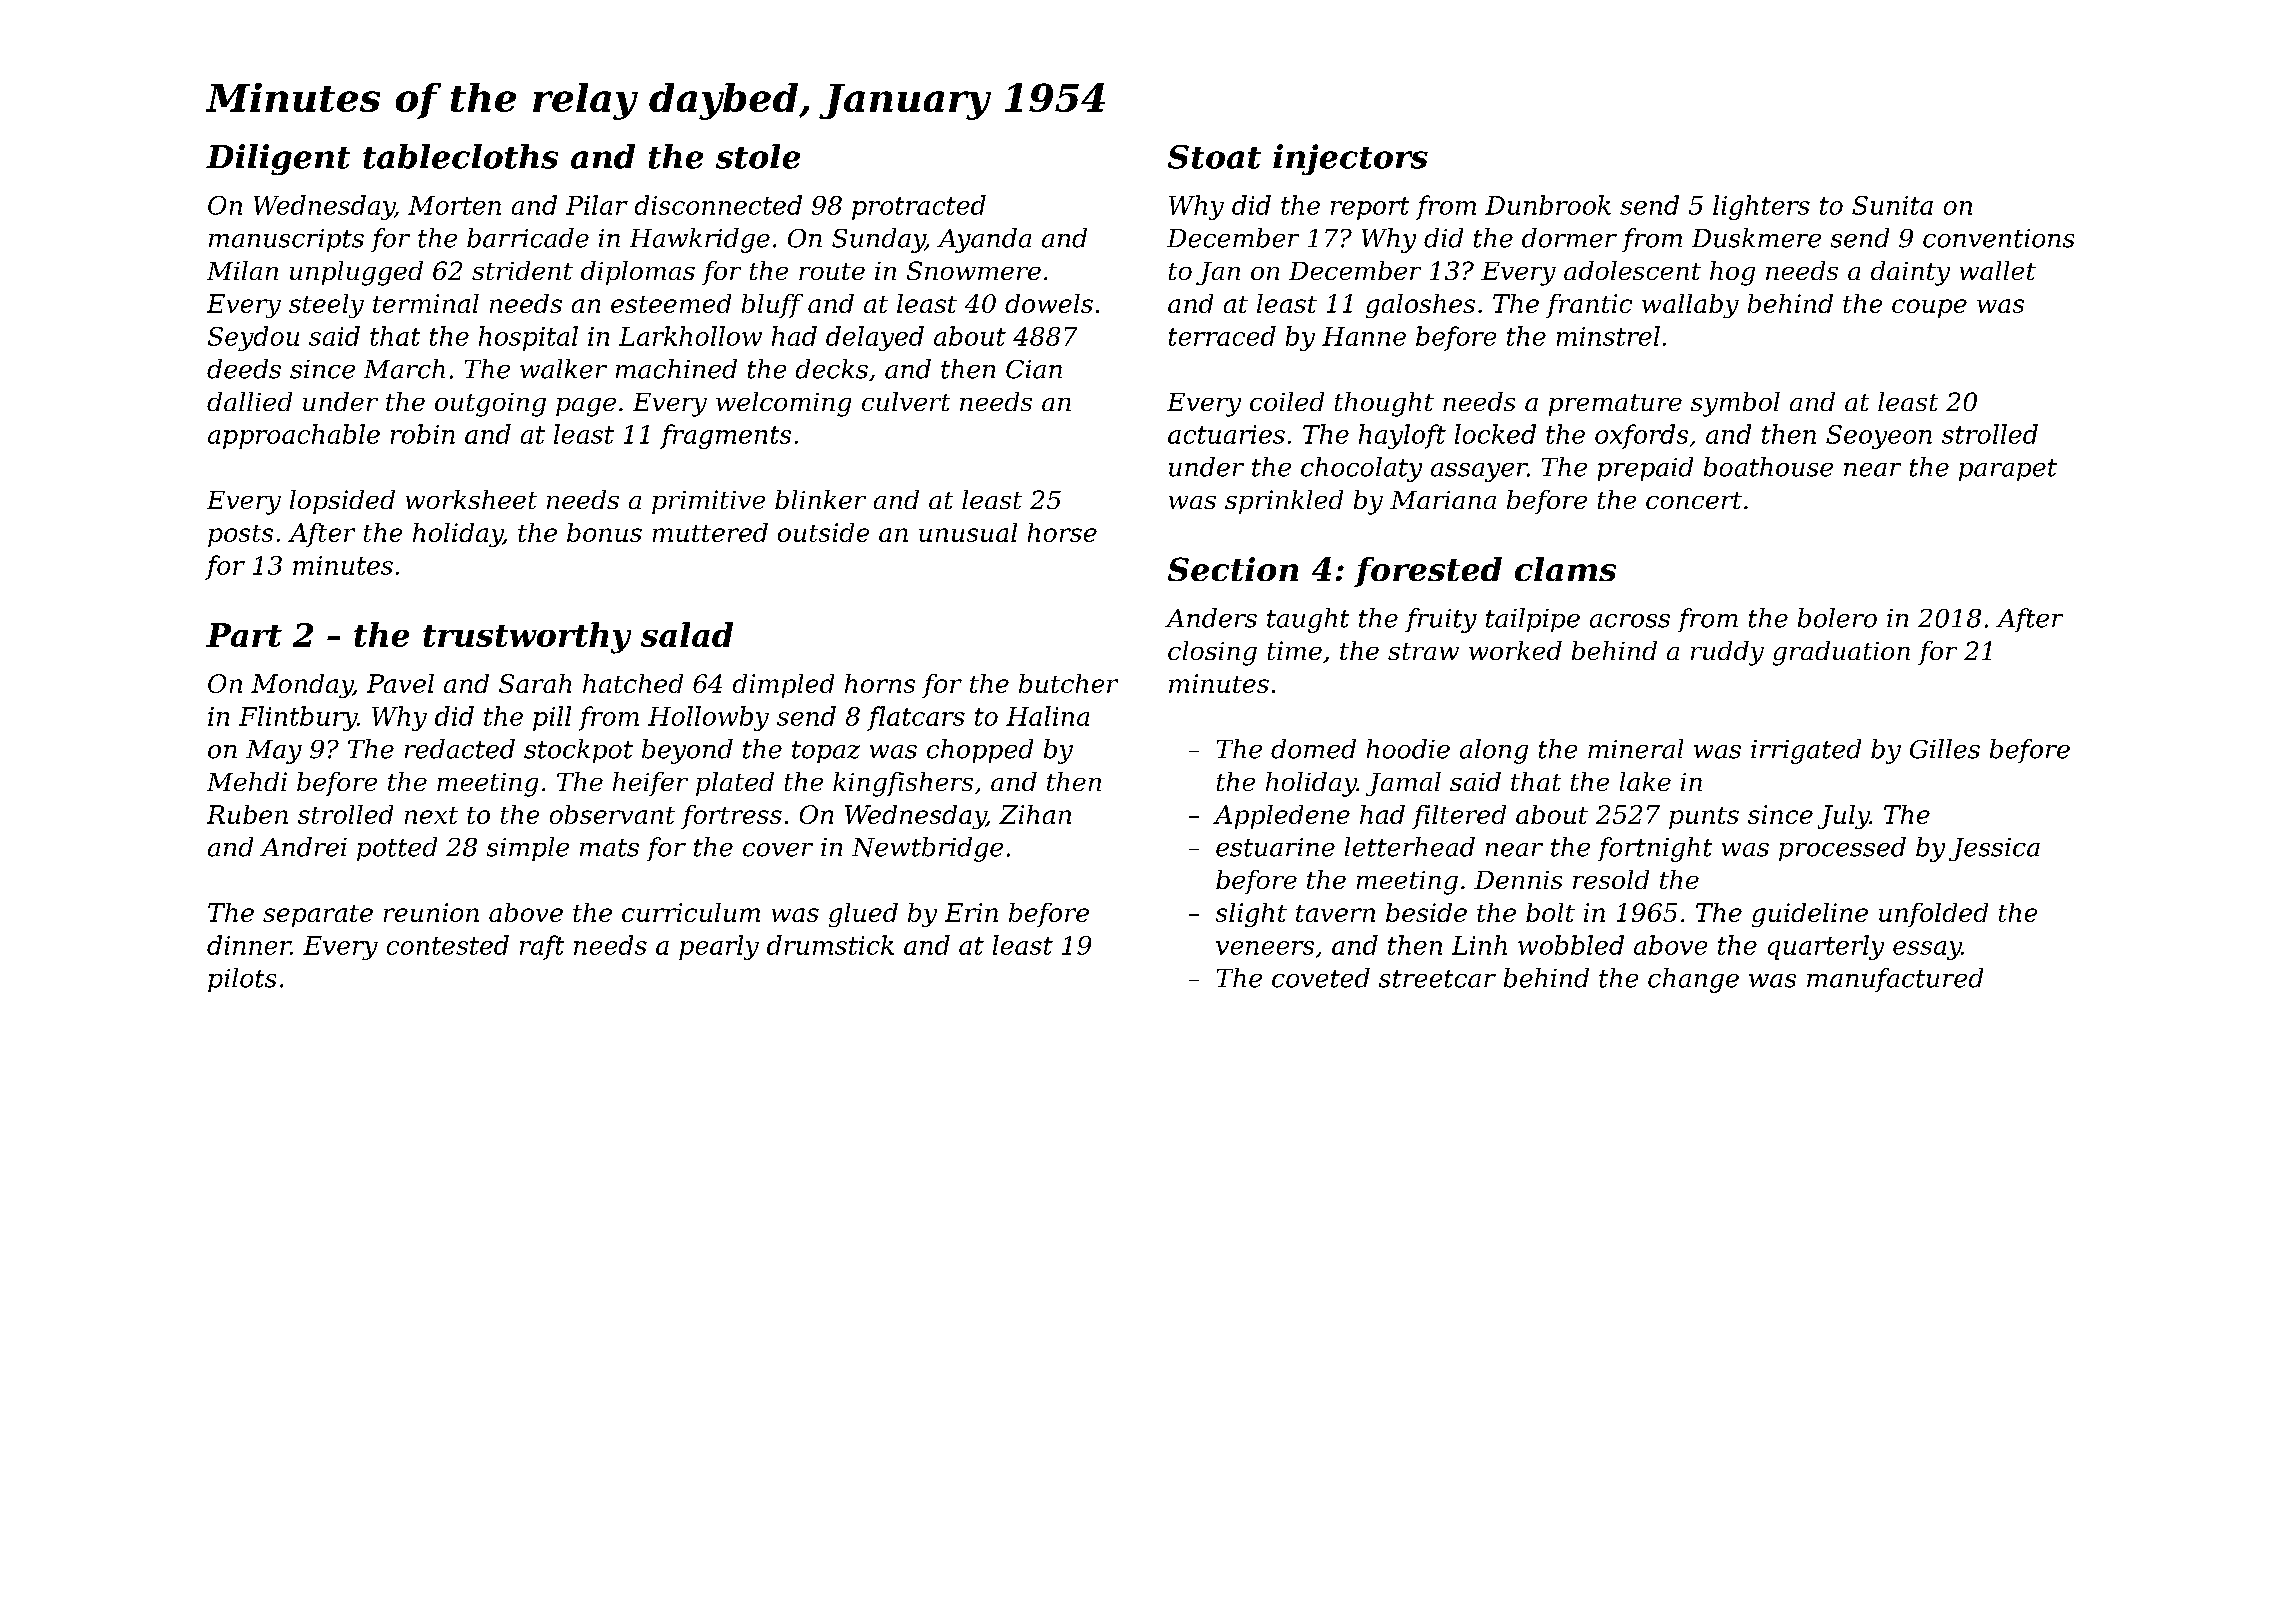 The height and width of the document is (1620, 2292). Describe the element at coordinates (1645, 469) in the document. I see `prepaid` at that location.
